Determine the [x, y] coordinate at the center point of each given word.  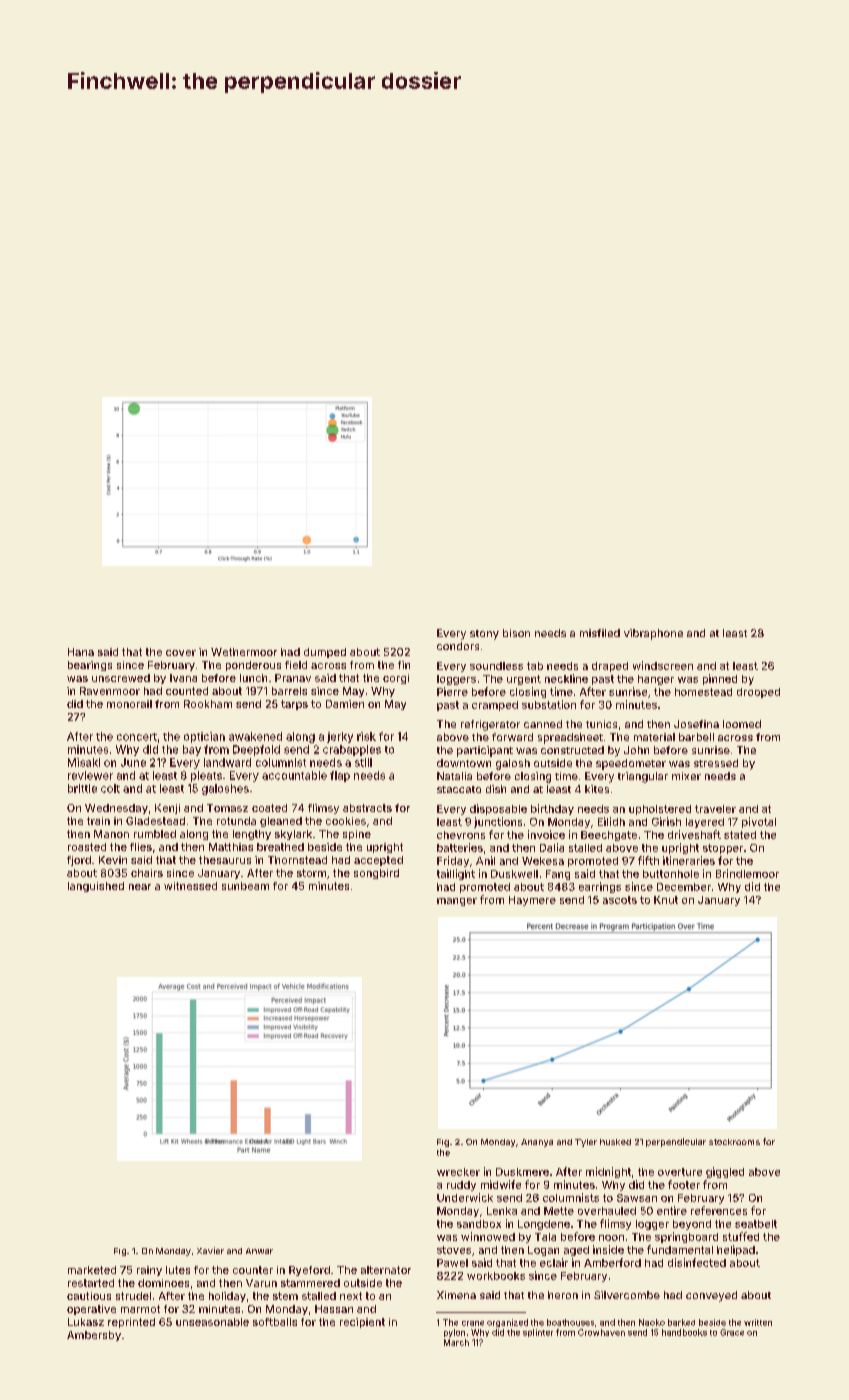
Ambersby [94, 1336]
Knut [666, 900]
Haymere [532, 901]
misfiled [600, 633]
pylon [454, 1333]
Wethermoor [244, 652]
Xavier [210, 1250]
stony [484, 635]
